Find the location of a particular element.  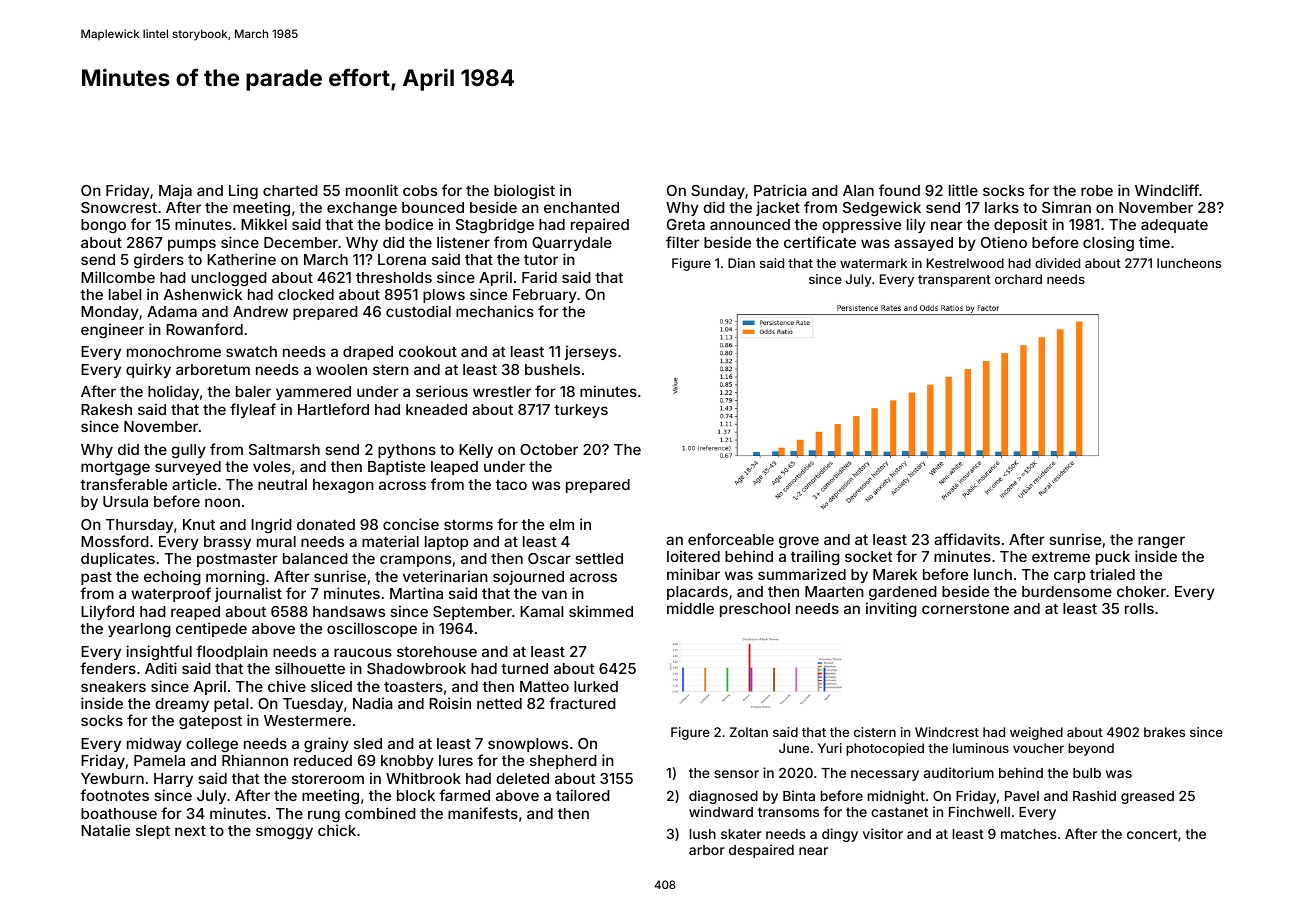

little is located at coordinates (963, 190).
